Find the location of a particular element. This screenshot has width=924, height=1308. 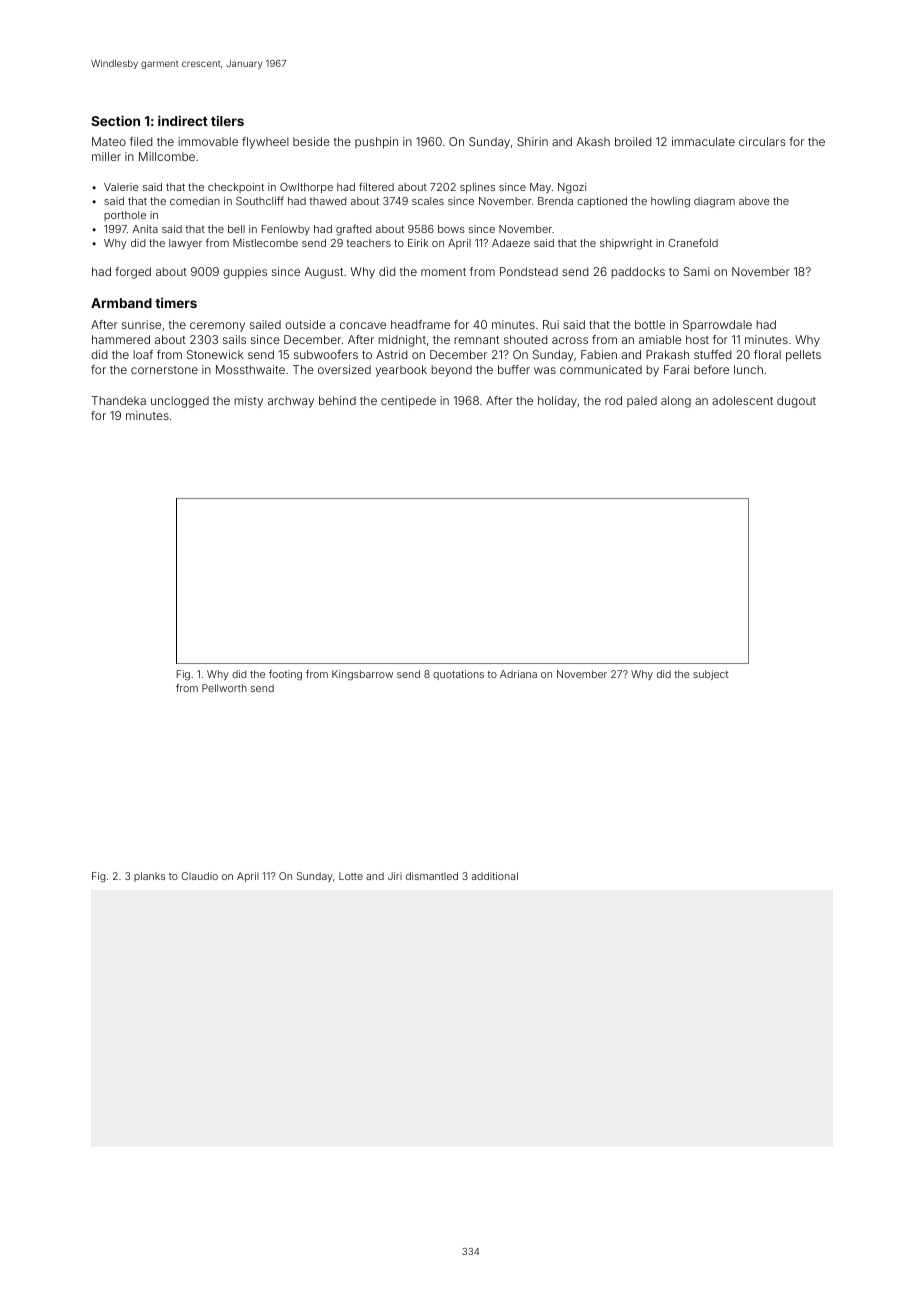

tilers is located at coordinates (227, 120).
